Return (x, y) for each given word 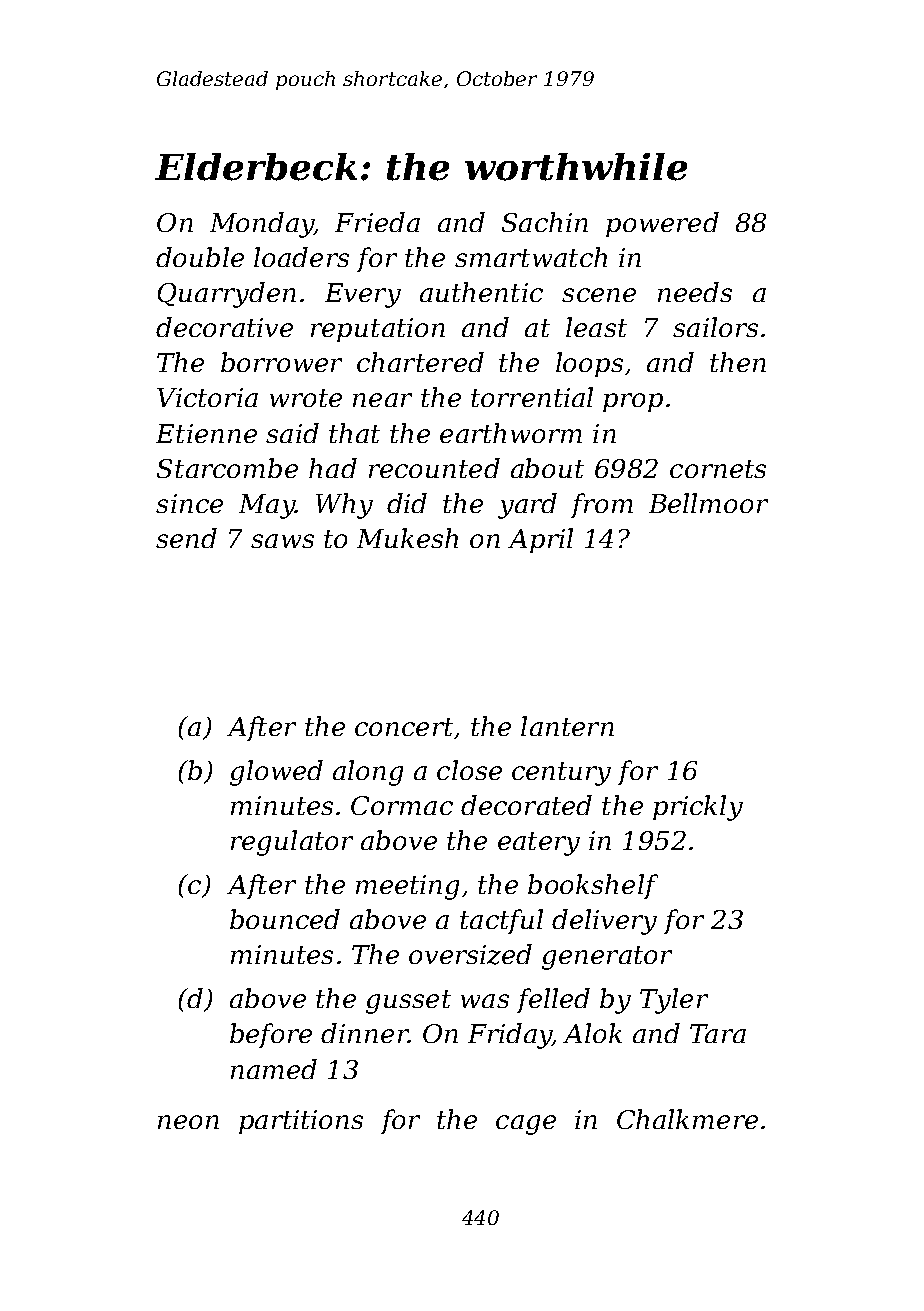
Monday (262, 225)
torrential (532, 397)
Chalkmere (687, 1119)
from (602, 505)
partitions (301, 1122)
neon (188, 1122)
